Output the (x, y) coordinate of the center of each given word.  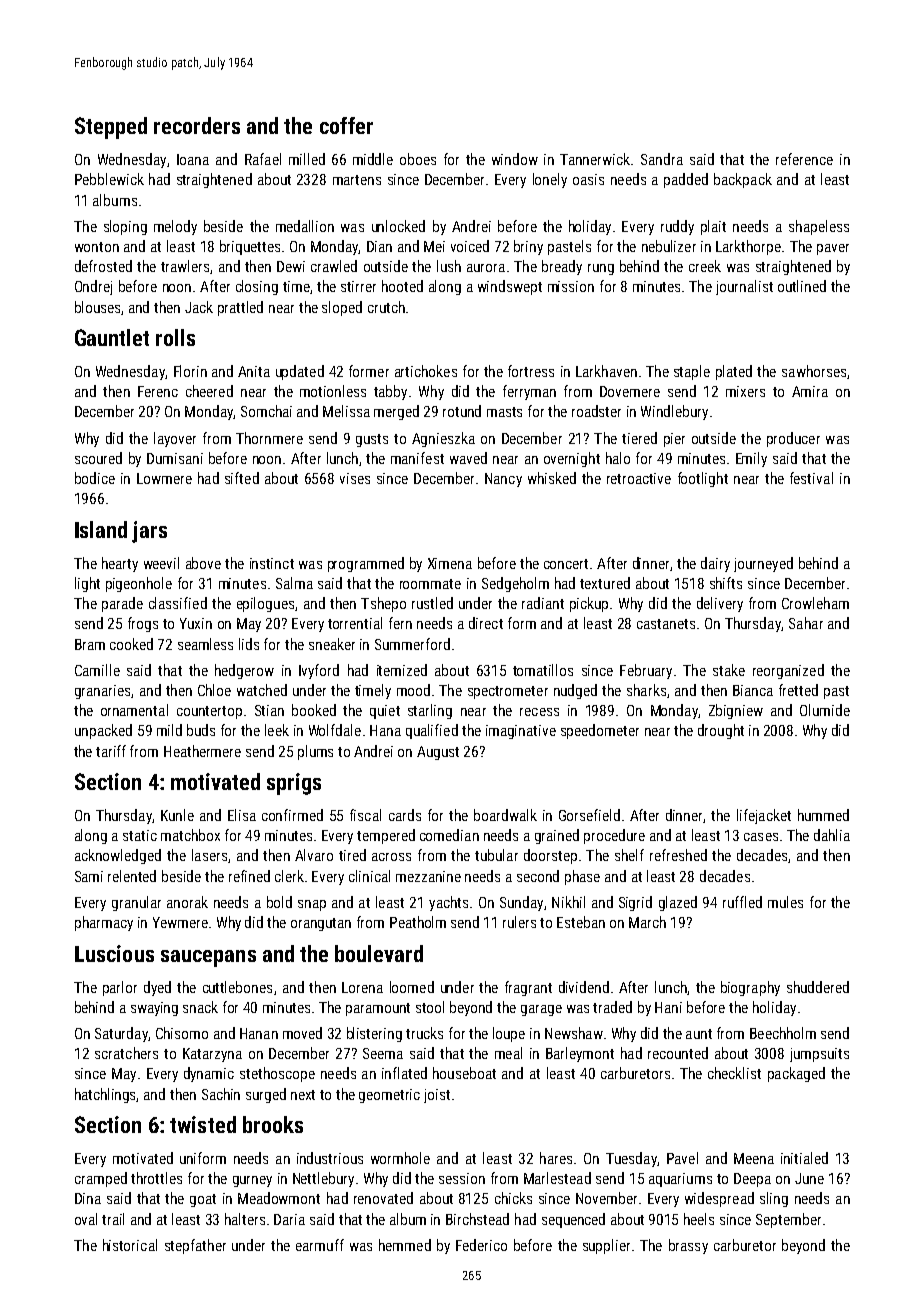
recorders (197, 125)
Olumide (825, 710)
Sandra (662, 159)
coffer (346, 125)
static (140, 835)
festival (811, 478)
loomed (412, 987)
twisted (203, 1124)
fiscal (365, 815)
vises (355, 478)
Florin (190, 371)
